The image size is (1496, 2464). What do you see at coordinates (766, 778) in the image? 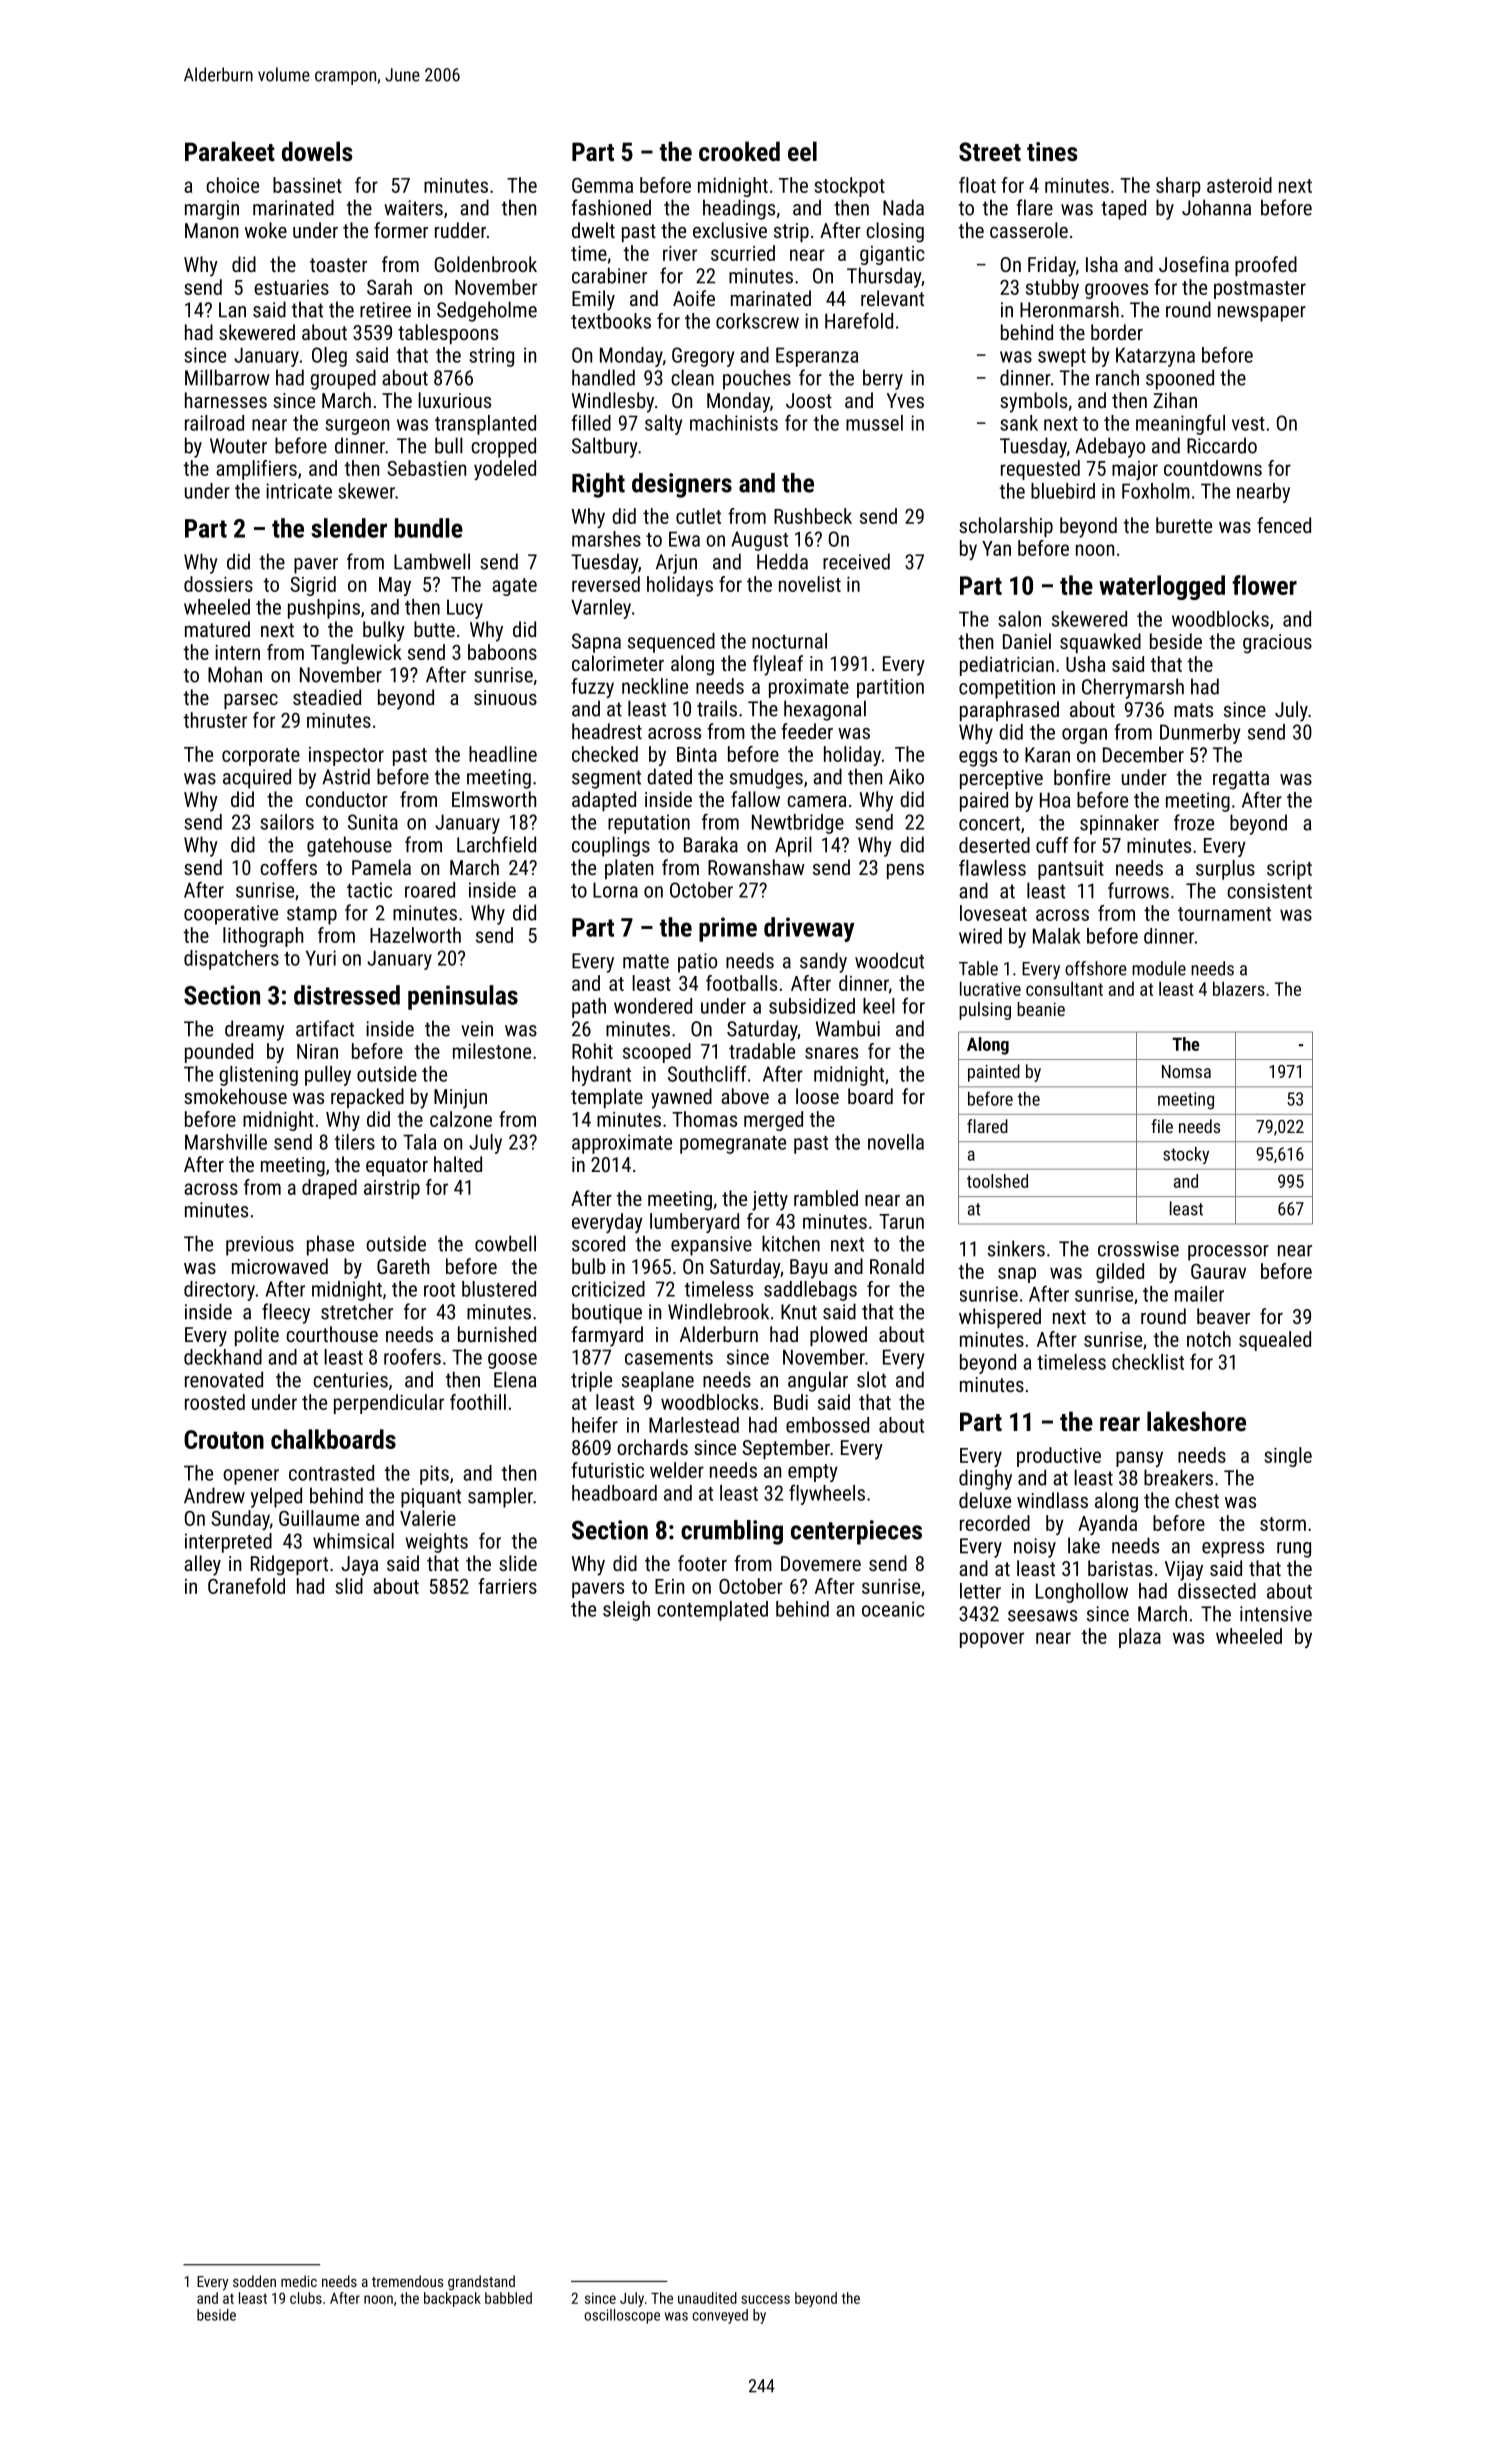
I see `smudges` at bounding box center [766, 778].
